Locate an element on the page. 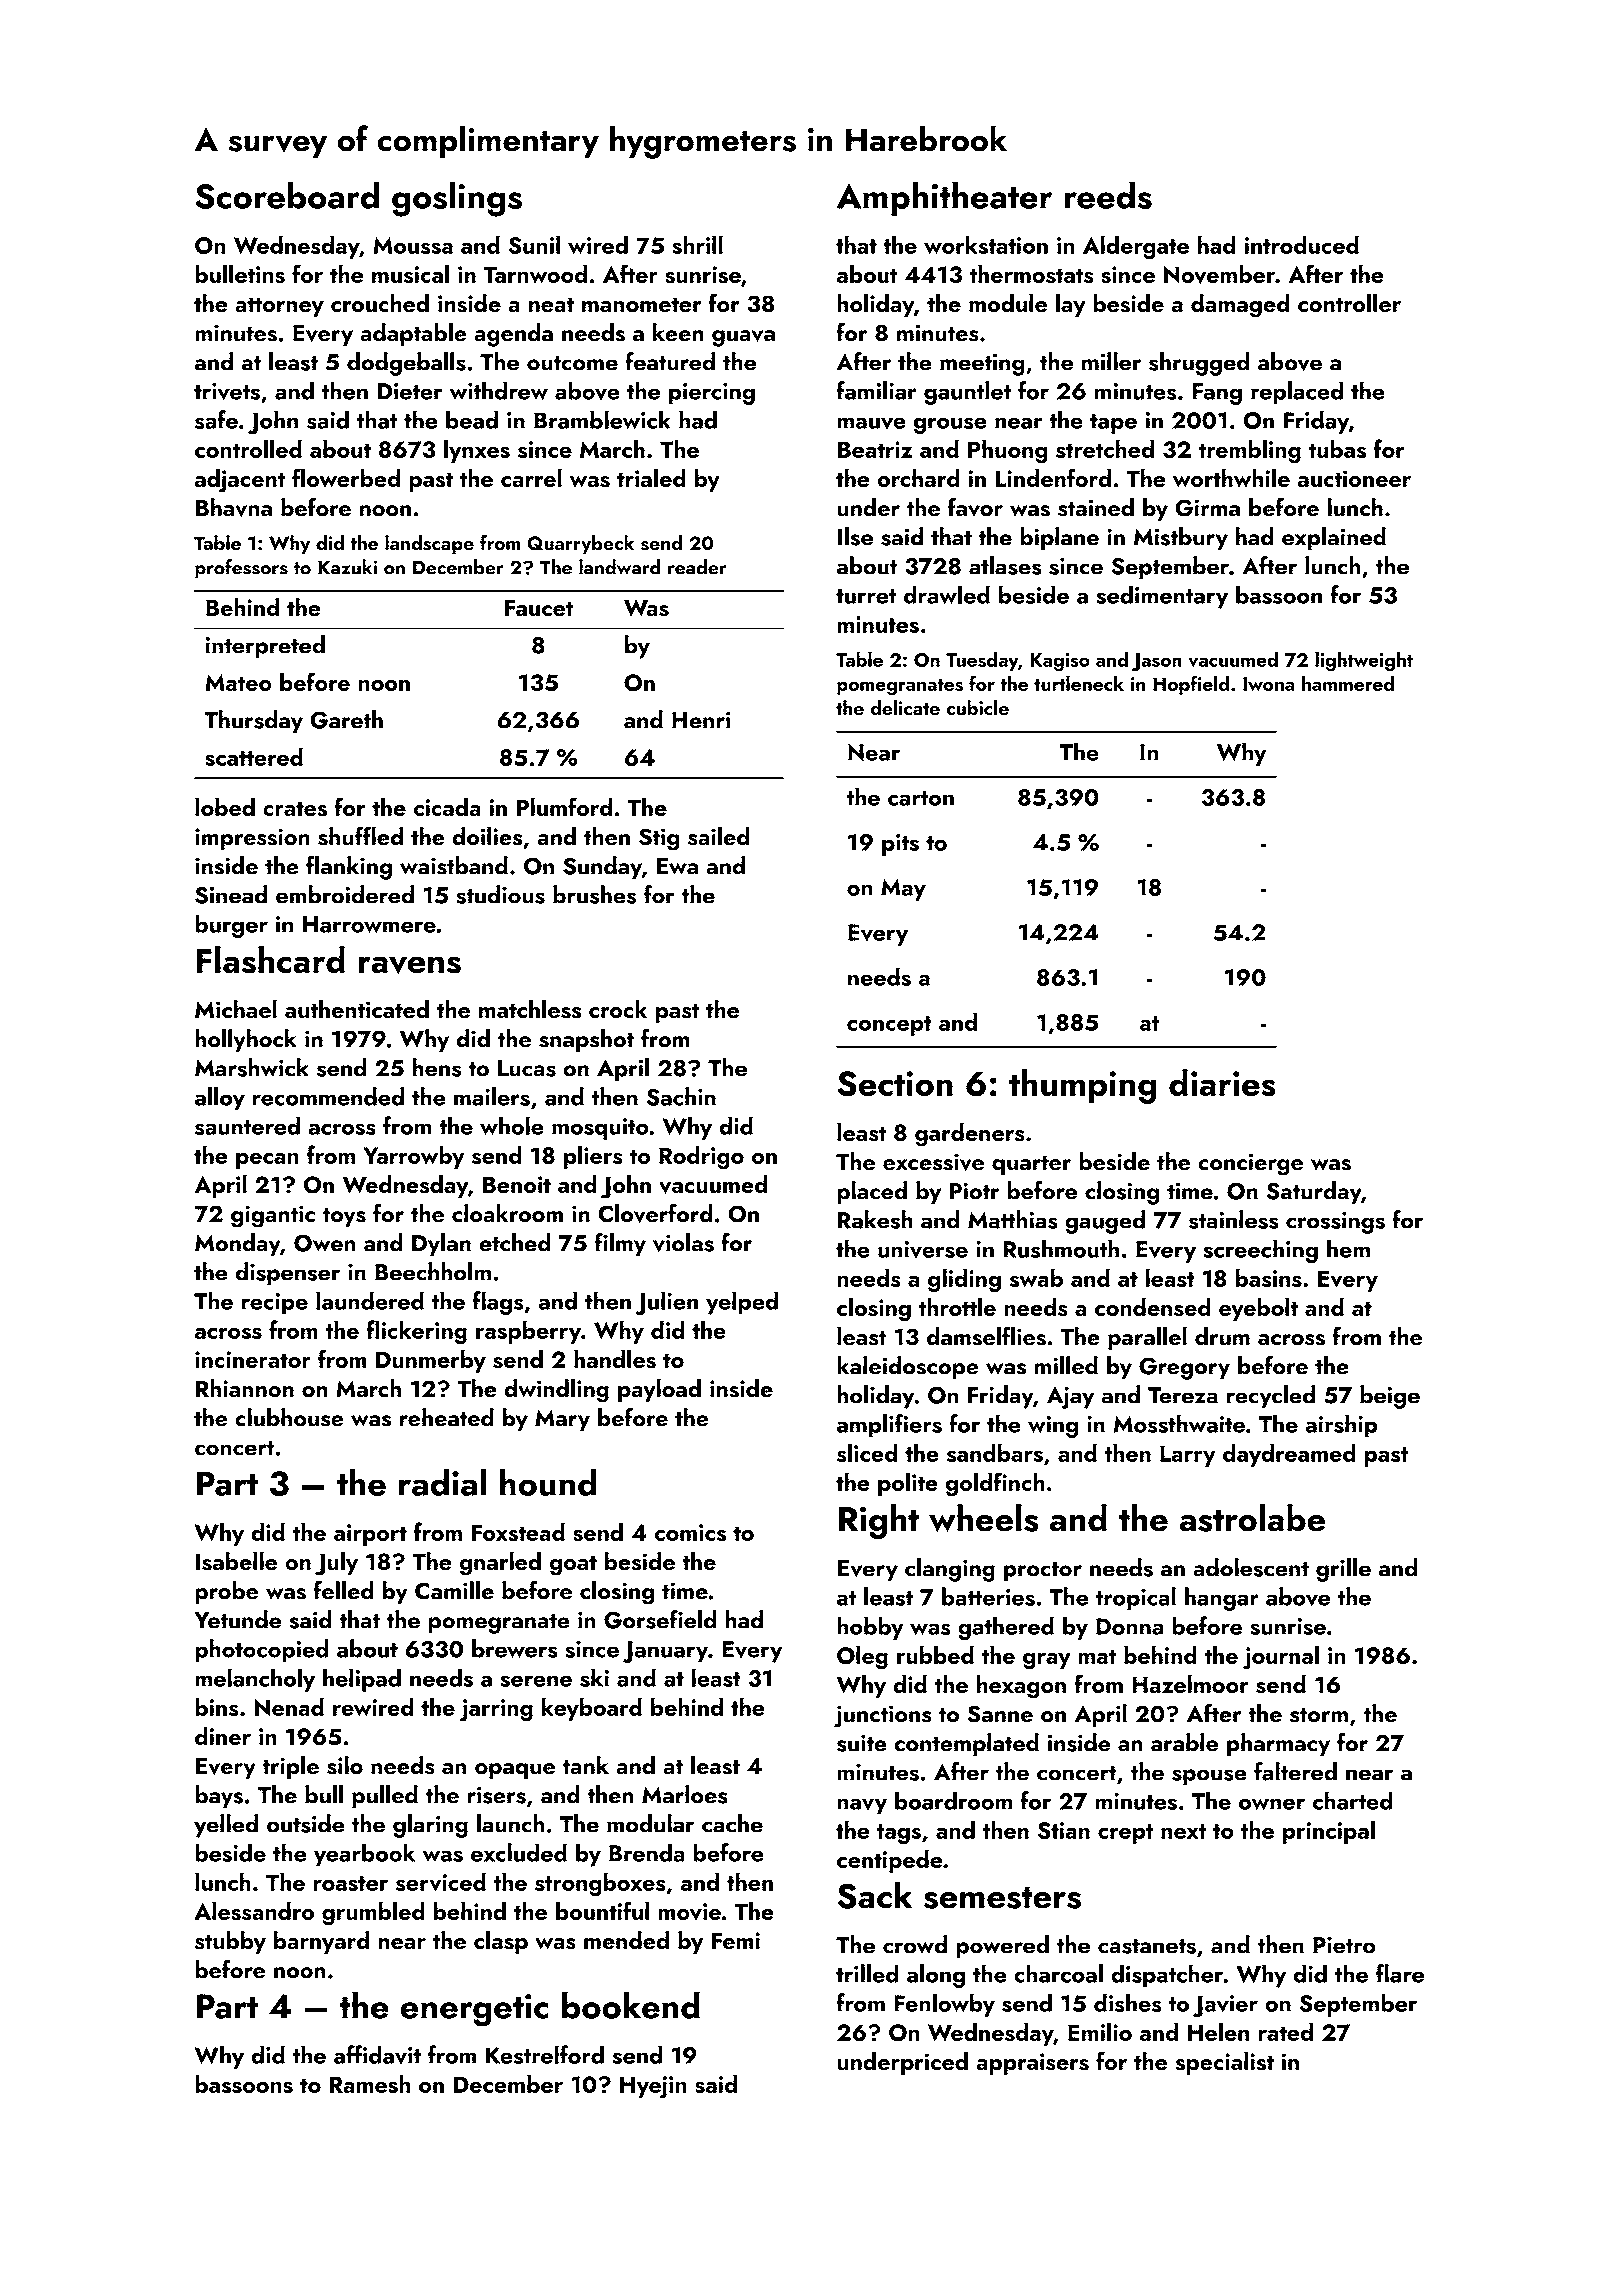 Image resolution: width=1620 pixels, height=2292 pixels. controller is located at coordinates (1349, 303).
